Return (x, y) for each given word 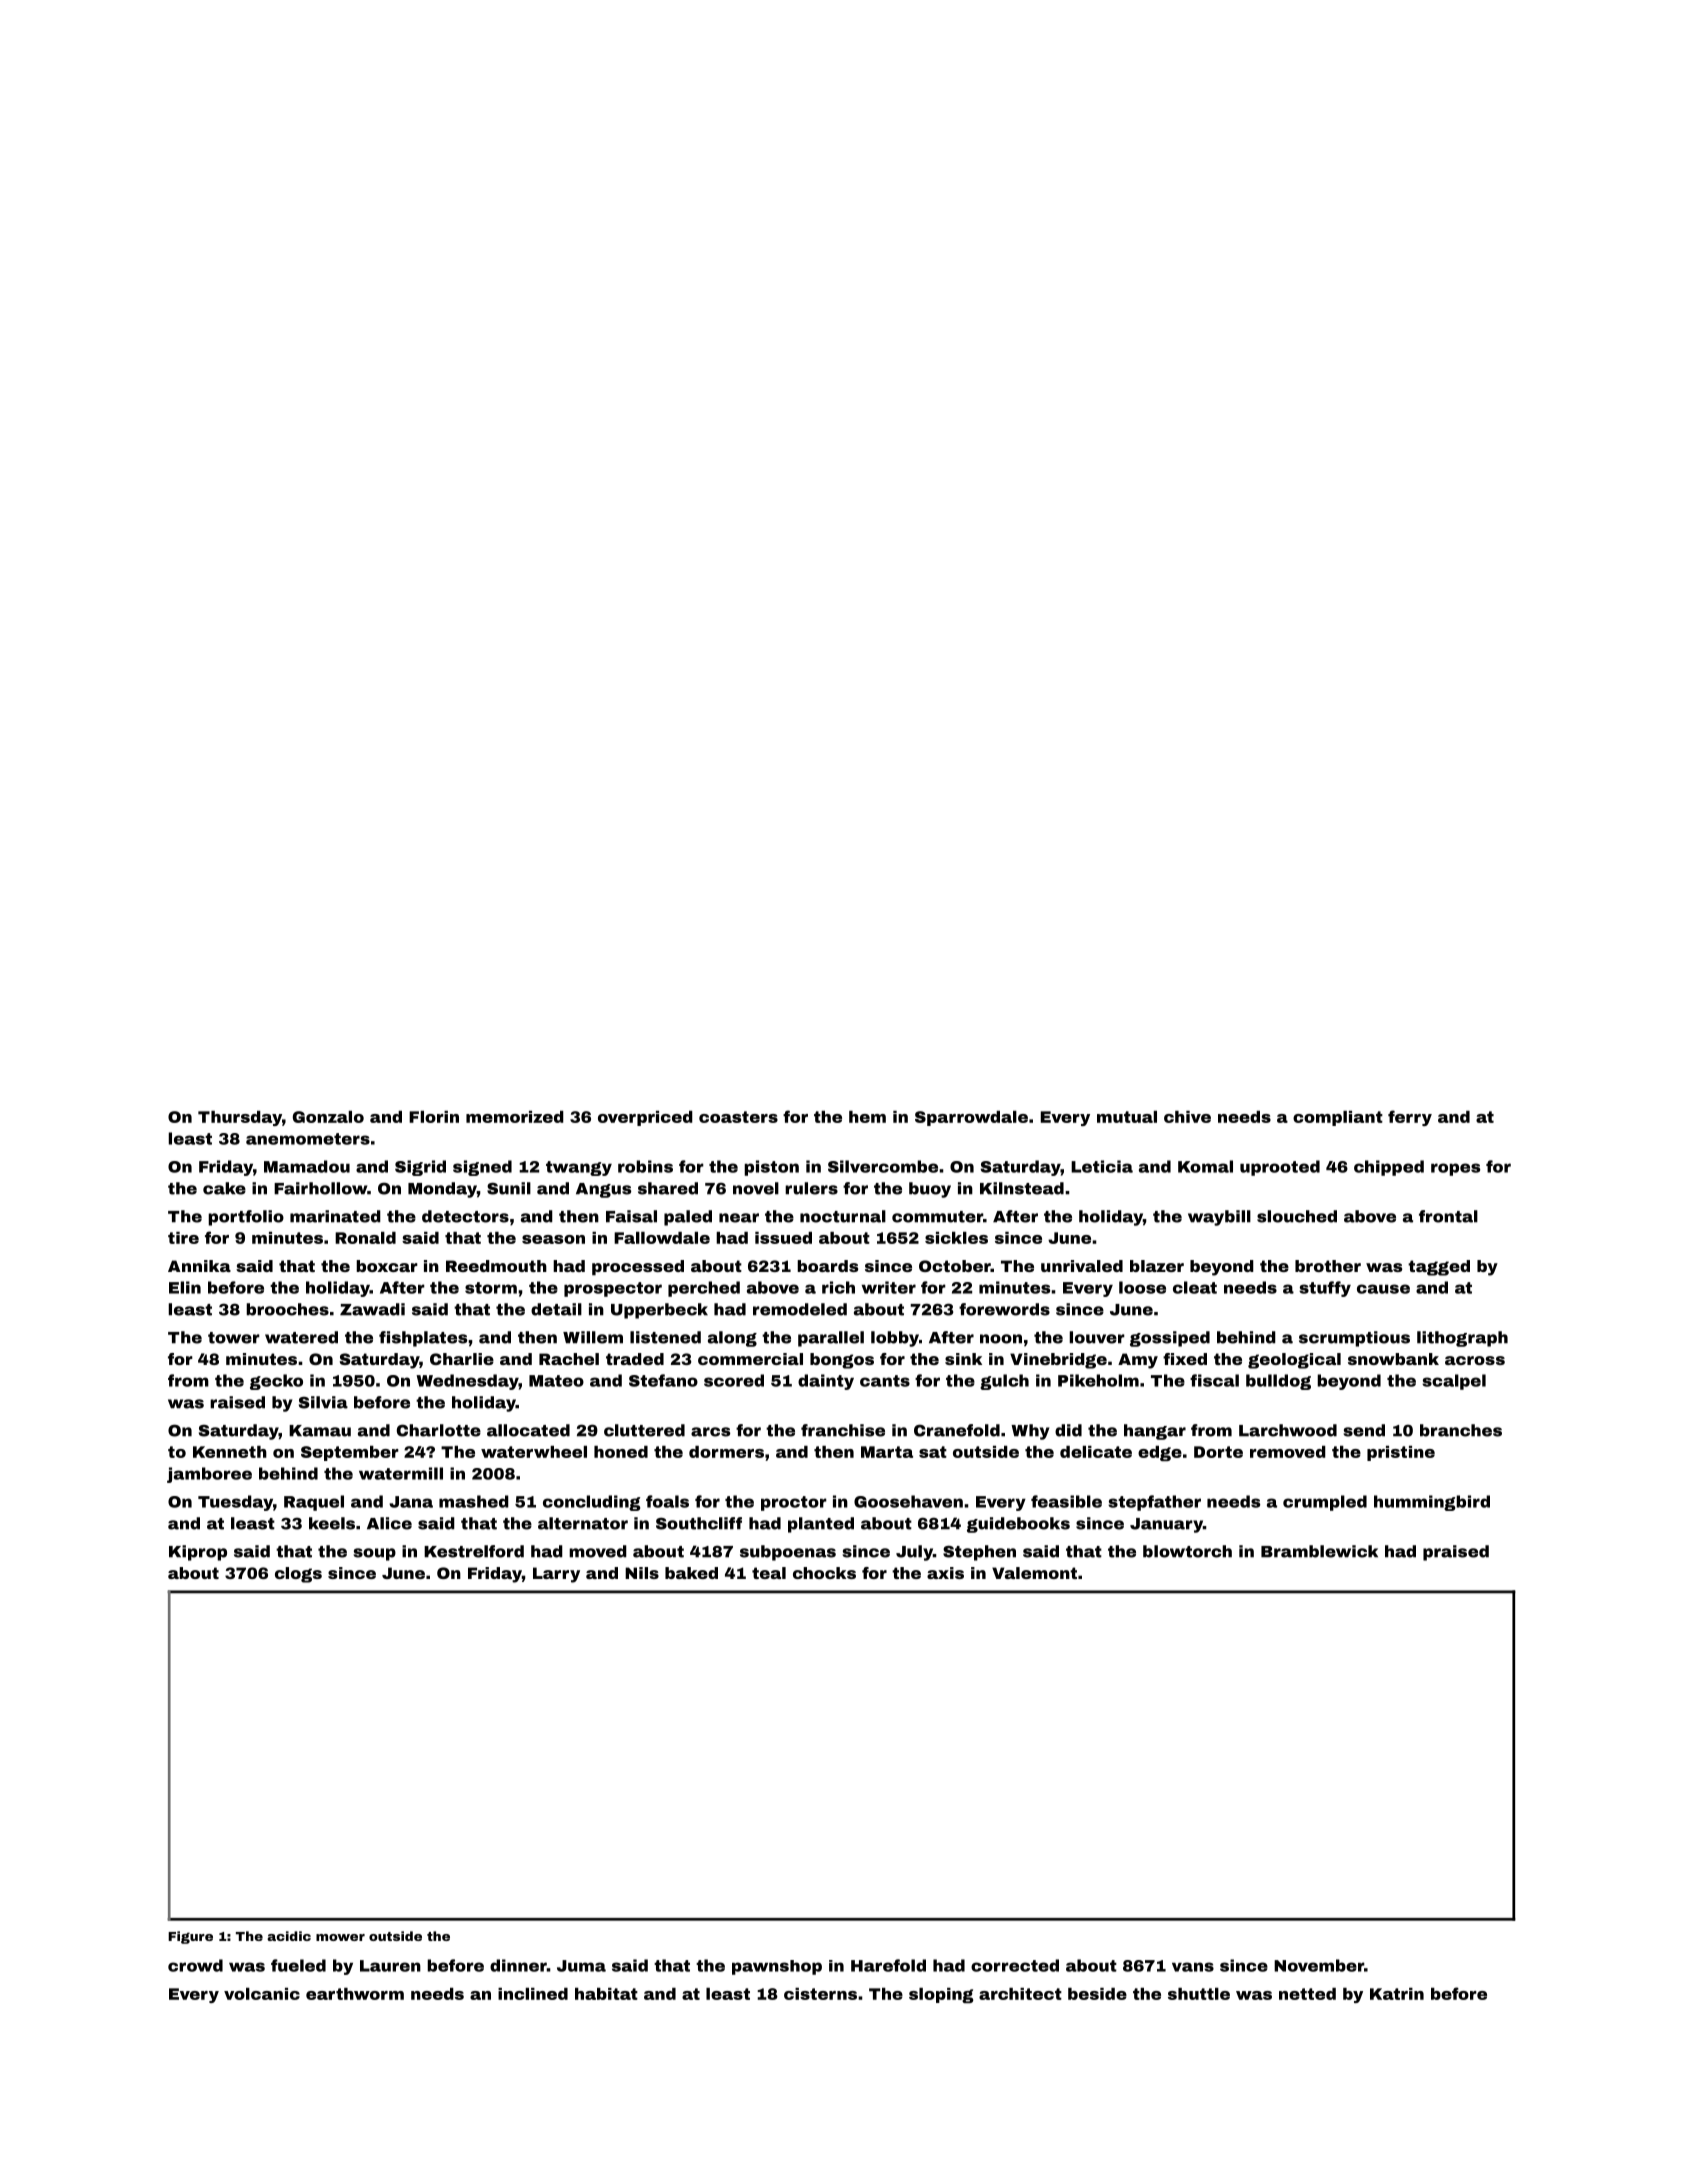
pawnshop (777, 1967)
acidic (289, 1936)
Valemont (1034, 1573)
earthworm (355, 1994)
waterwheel (534, 1452)
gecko (276, 1382)
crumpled (1325, 1503)
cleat (1195, 1287)
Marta (887, 1452)
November (1319, 1965)
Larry (556, 1575)
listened (665, 1337)
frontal (1448, 1216)
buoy (930, 1190)
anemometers (308, 1139)
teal (769, 1573)
